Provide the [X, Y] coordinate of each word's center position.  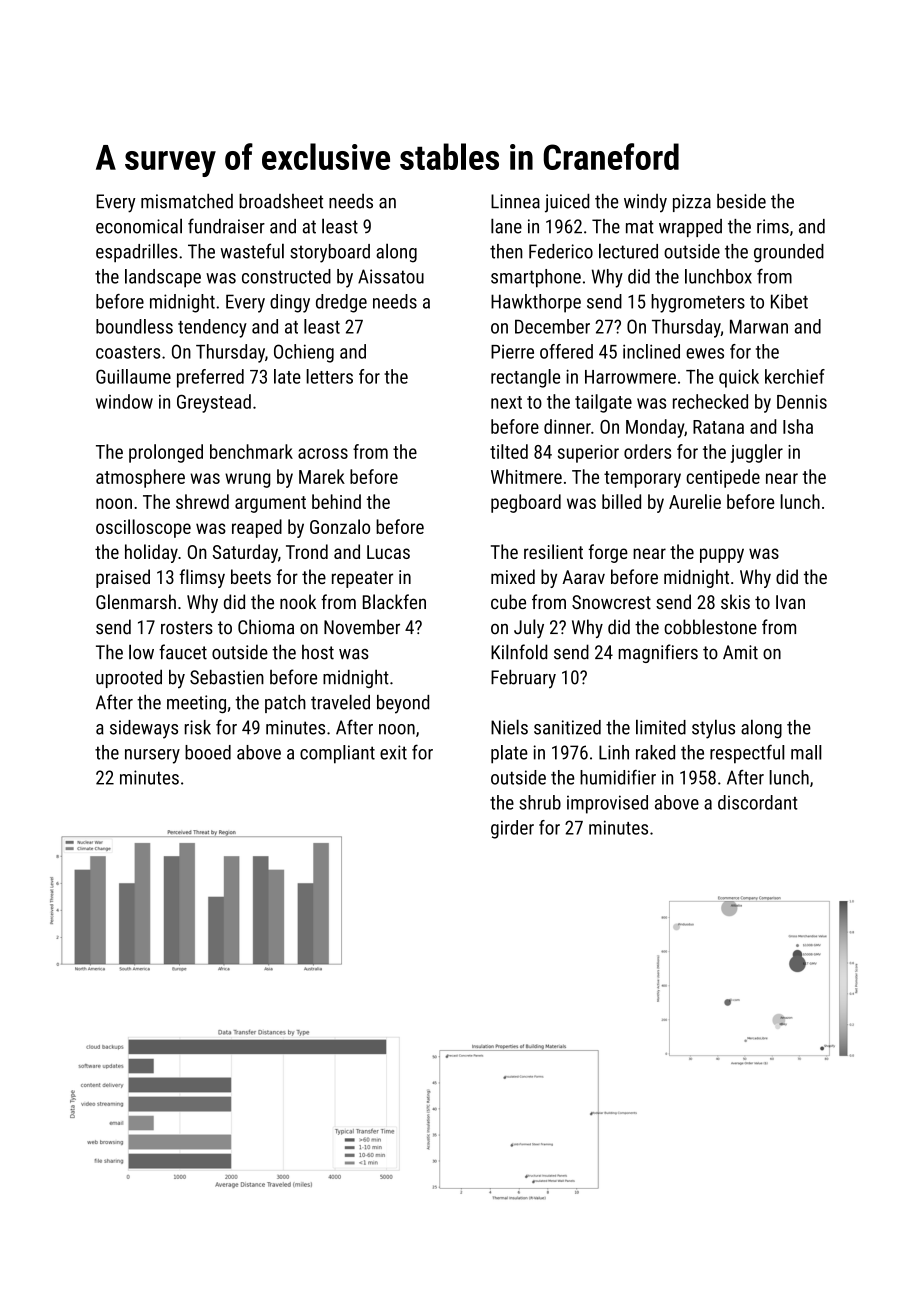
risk [198, 727]
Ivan [790, 602]
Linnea [515, 201]
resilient [553, 551]
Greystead [214, 403]
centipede [723, 478]
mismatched [187, 201]
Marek [322, 476]
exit [393, 752]
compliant [337, 754]
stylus [713, 729]
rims [773, 226]
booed [208, 752]
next [506, 402]
